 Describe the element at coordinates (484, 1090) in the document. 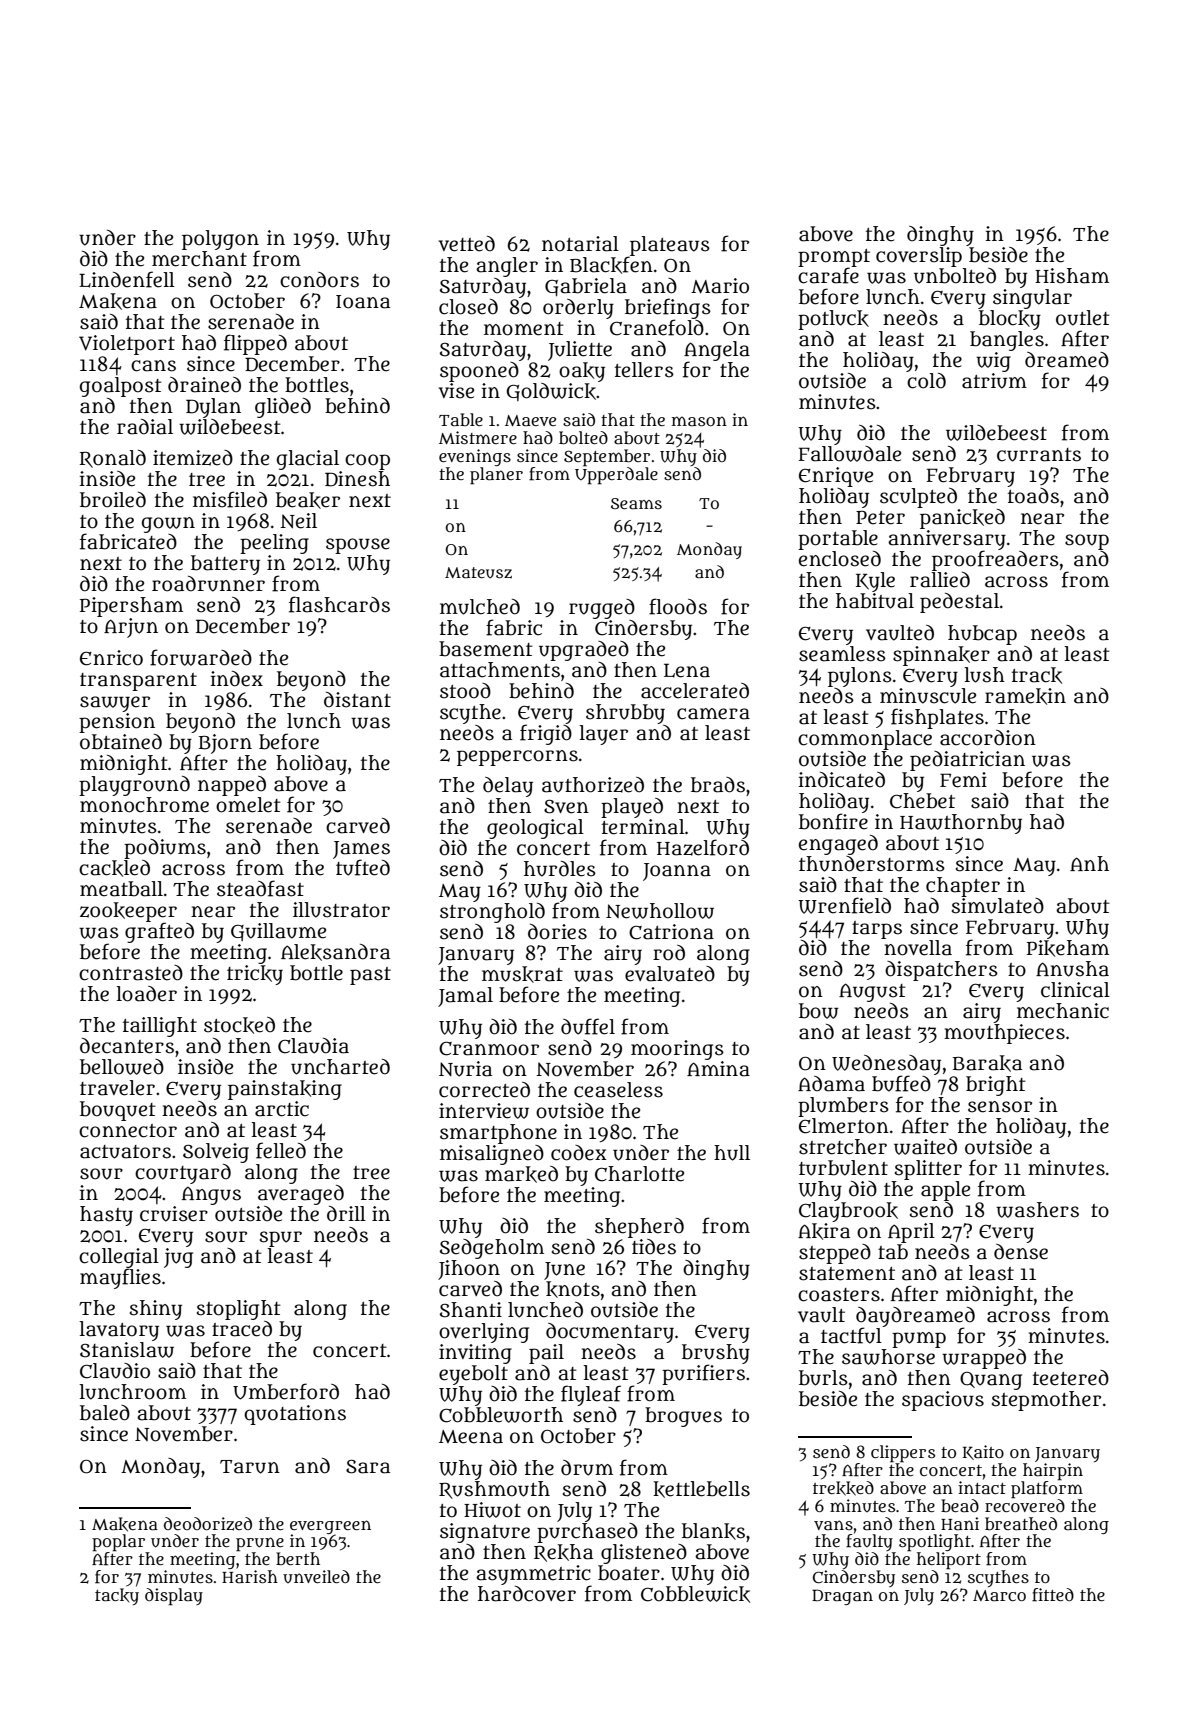

I see `corrected` at that location.
